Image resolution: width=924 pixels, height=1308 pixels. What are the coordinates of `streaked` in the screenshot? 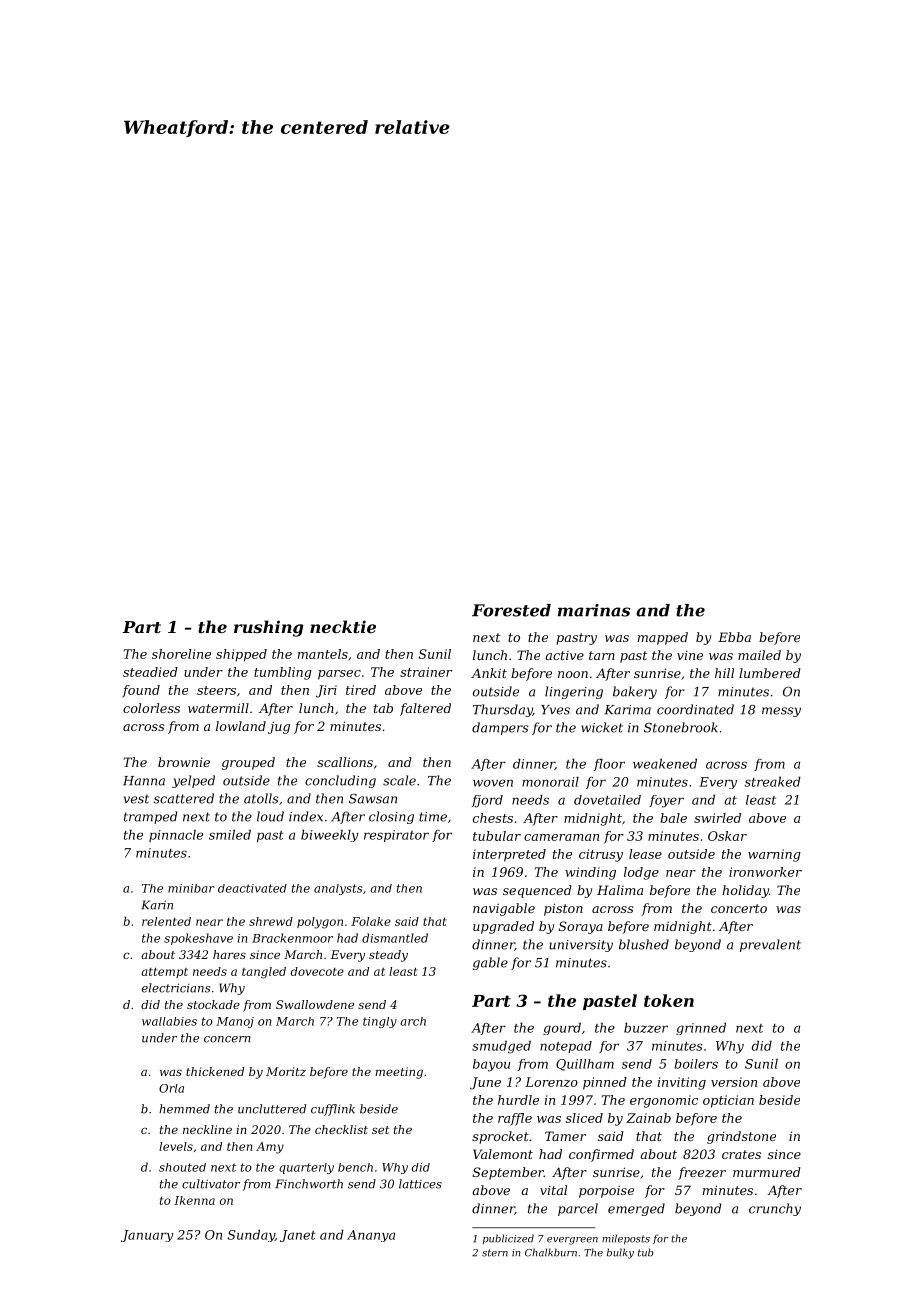 It's located at (773, 782).
